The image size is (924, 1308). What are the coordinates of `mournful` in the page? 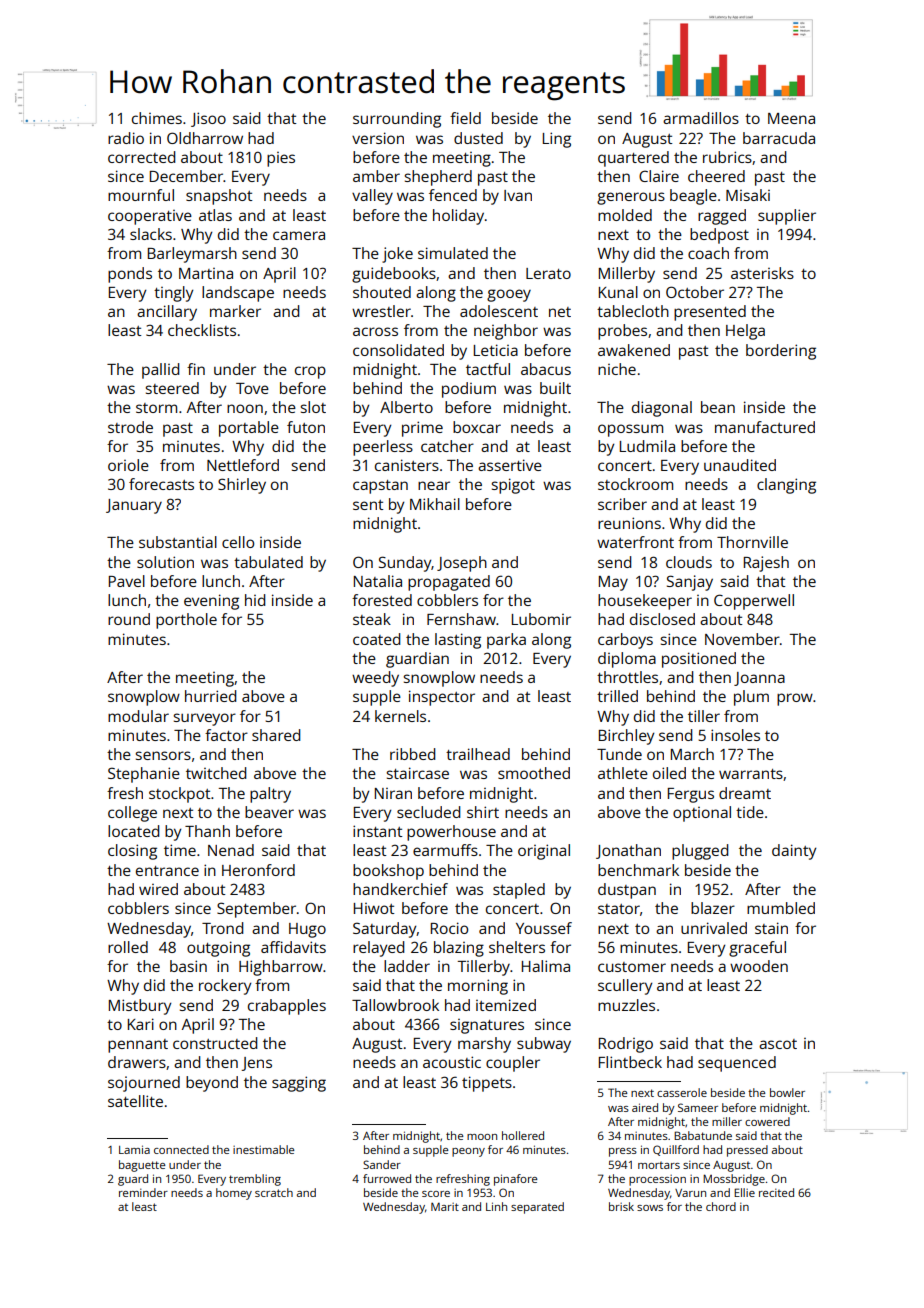 It's located at (141, 195).
